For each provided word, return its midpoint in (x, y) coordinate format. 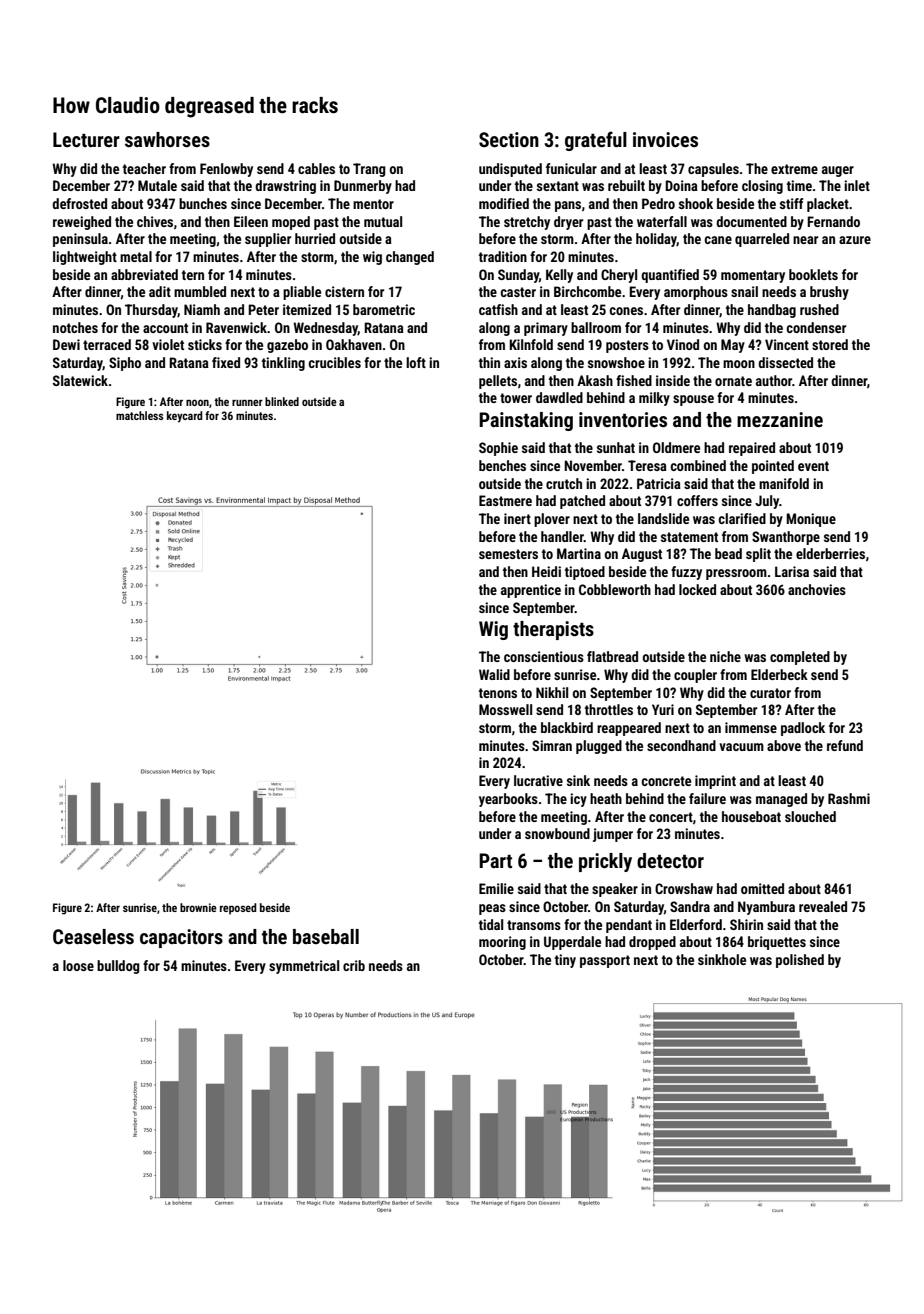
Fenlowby (226, 170)
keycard (184, 417)
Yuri (663, 709)
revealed (823, 906)
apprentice (531, 591)
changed (410, 258)
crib (354, 965)
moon (739, 364)
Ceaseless (93, 936)
